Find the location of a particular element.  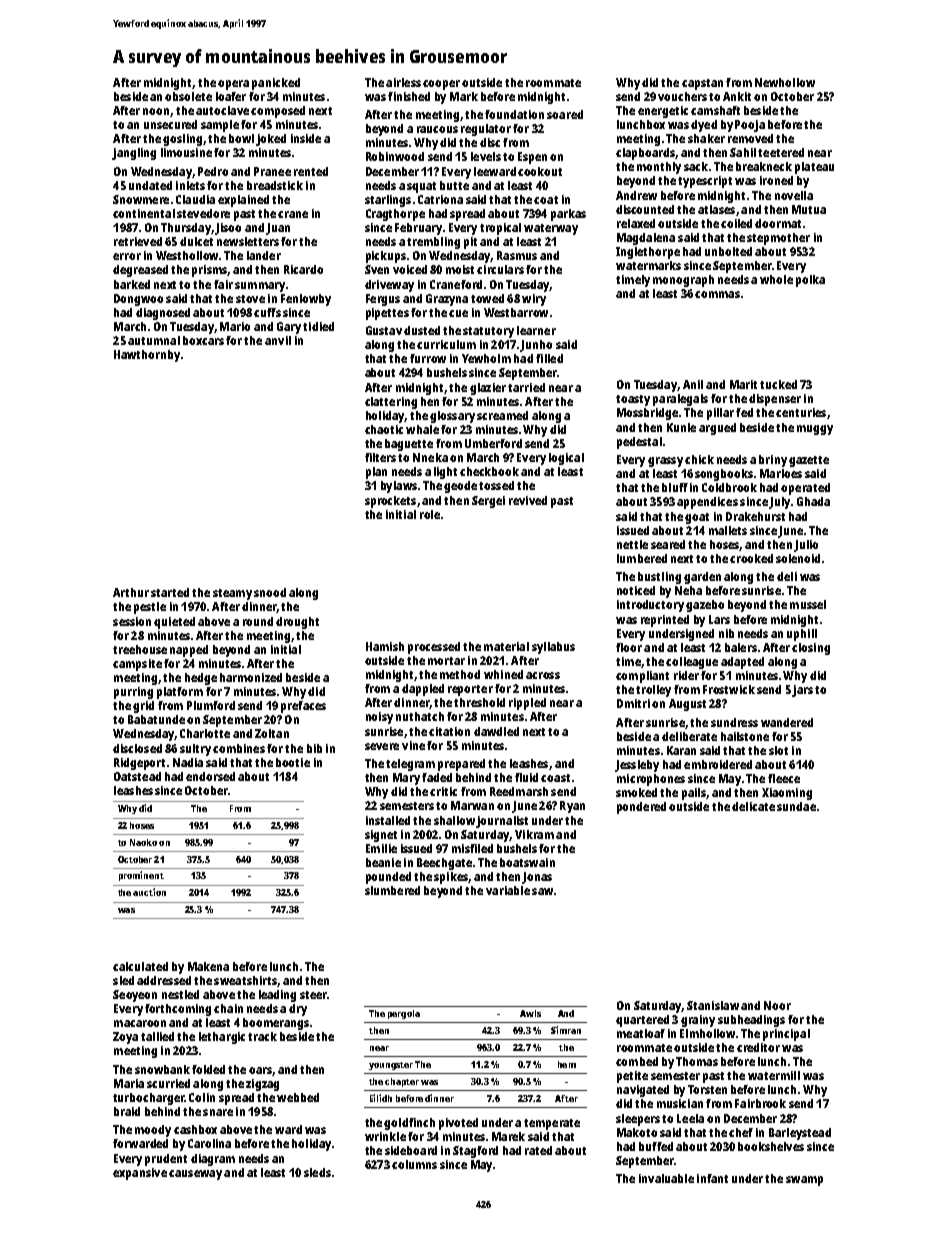

Newhollow is located at coordinates (785, 82).
